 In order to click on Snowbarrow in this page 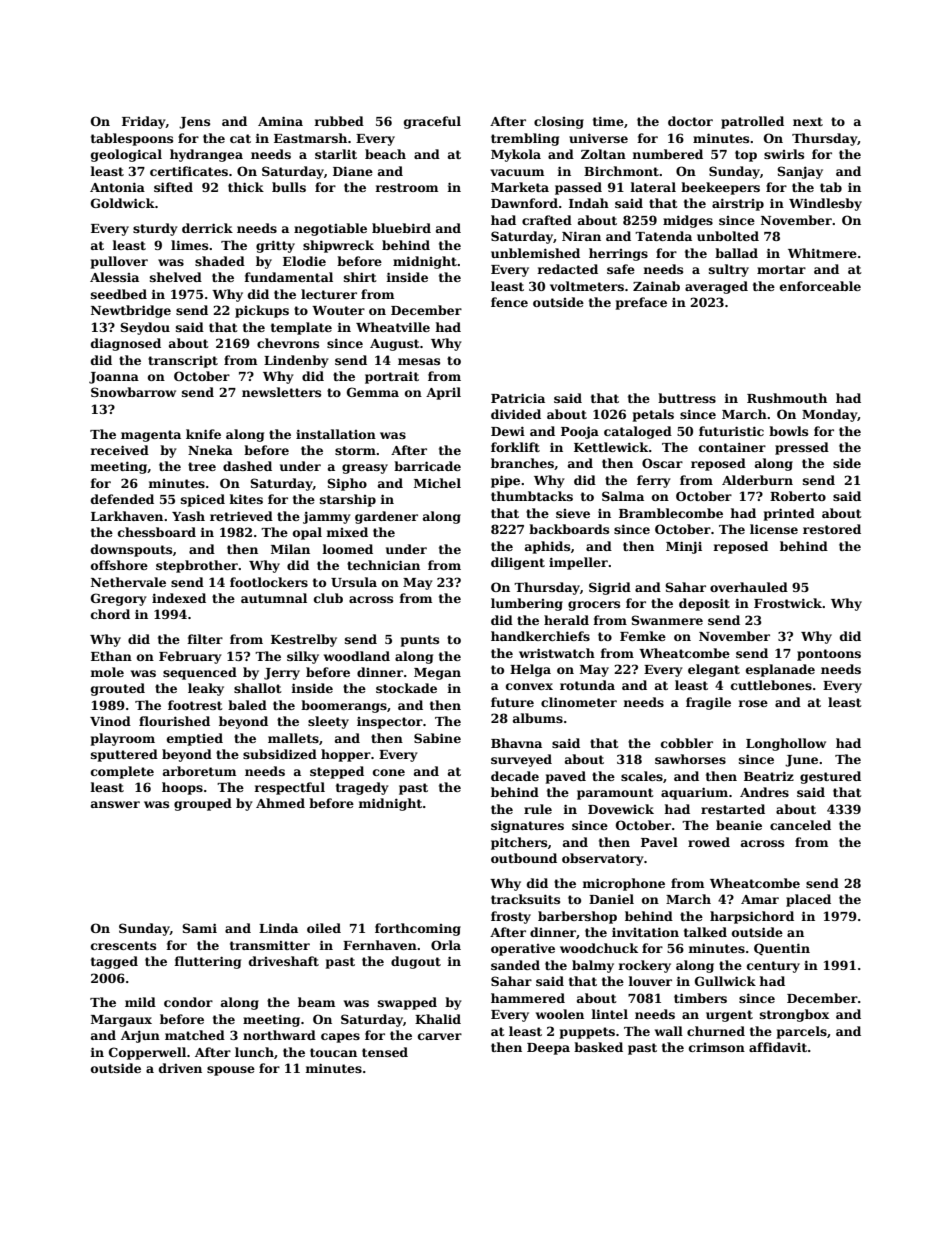, I will do `click(133, 392)`.
